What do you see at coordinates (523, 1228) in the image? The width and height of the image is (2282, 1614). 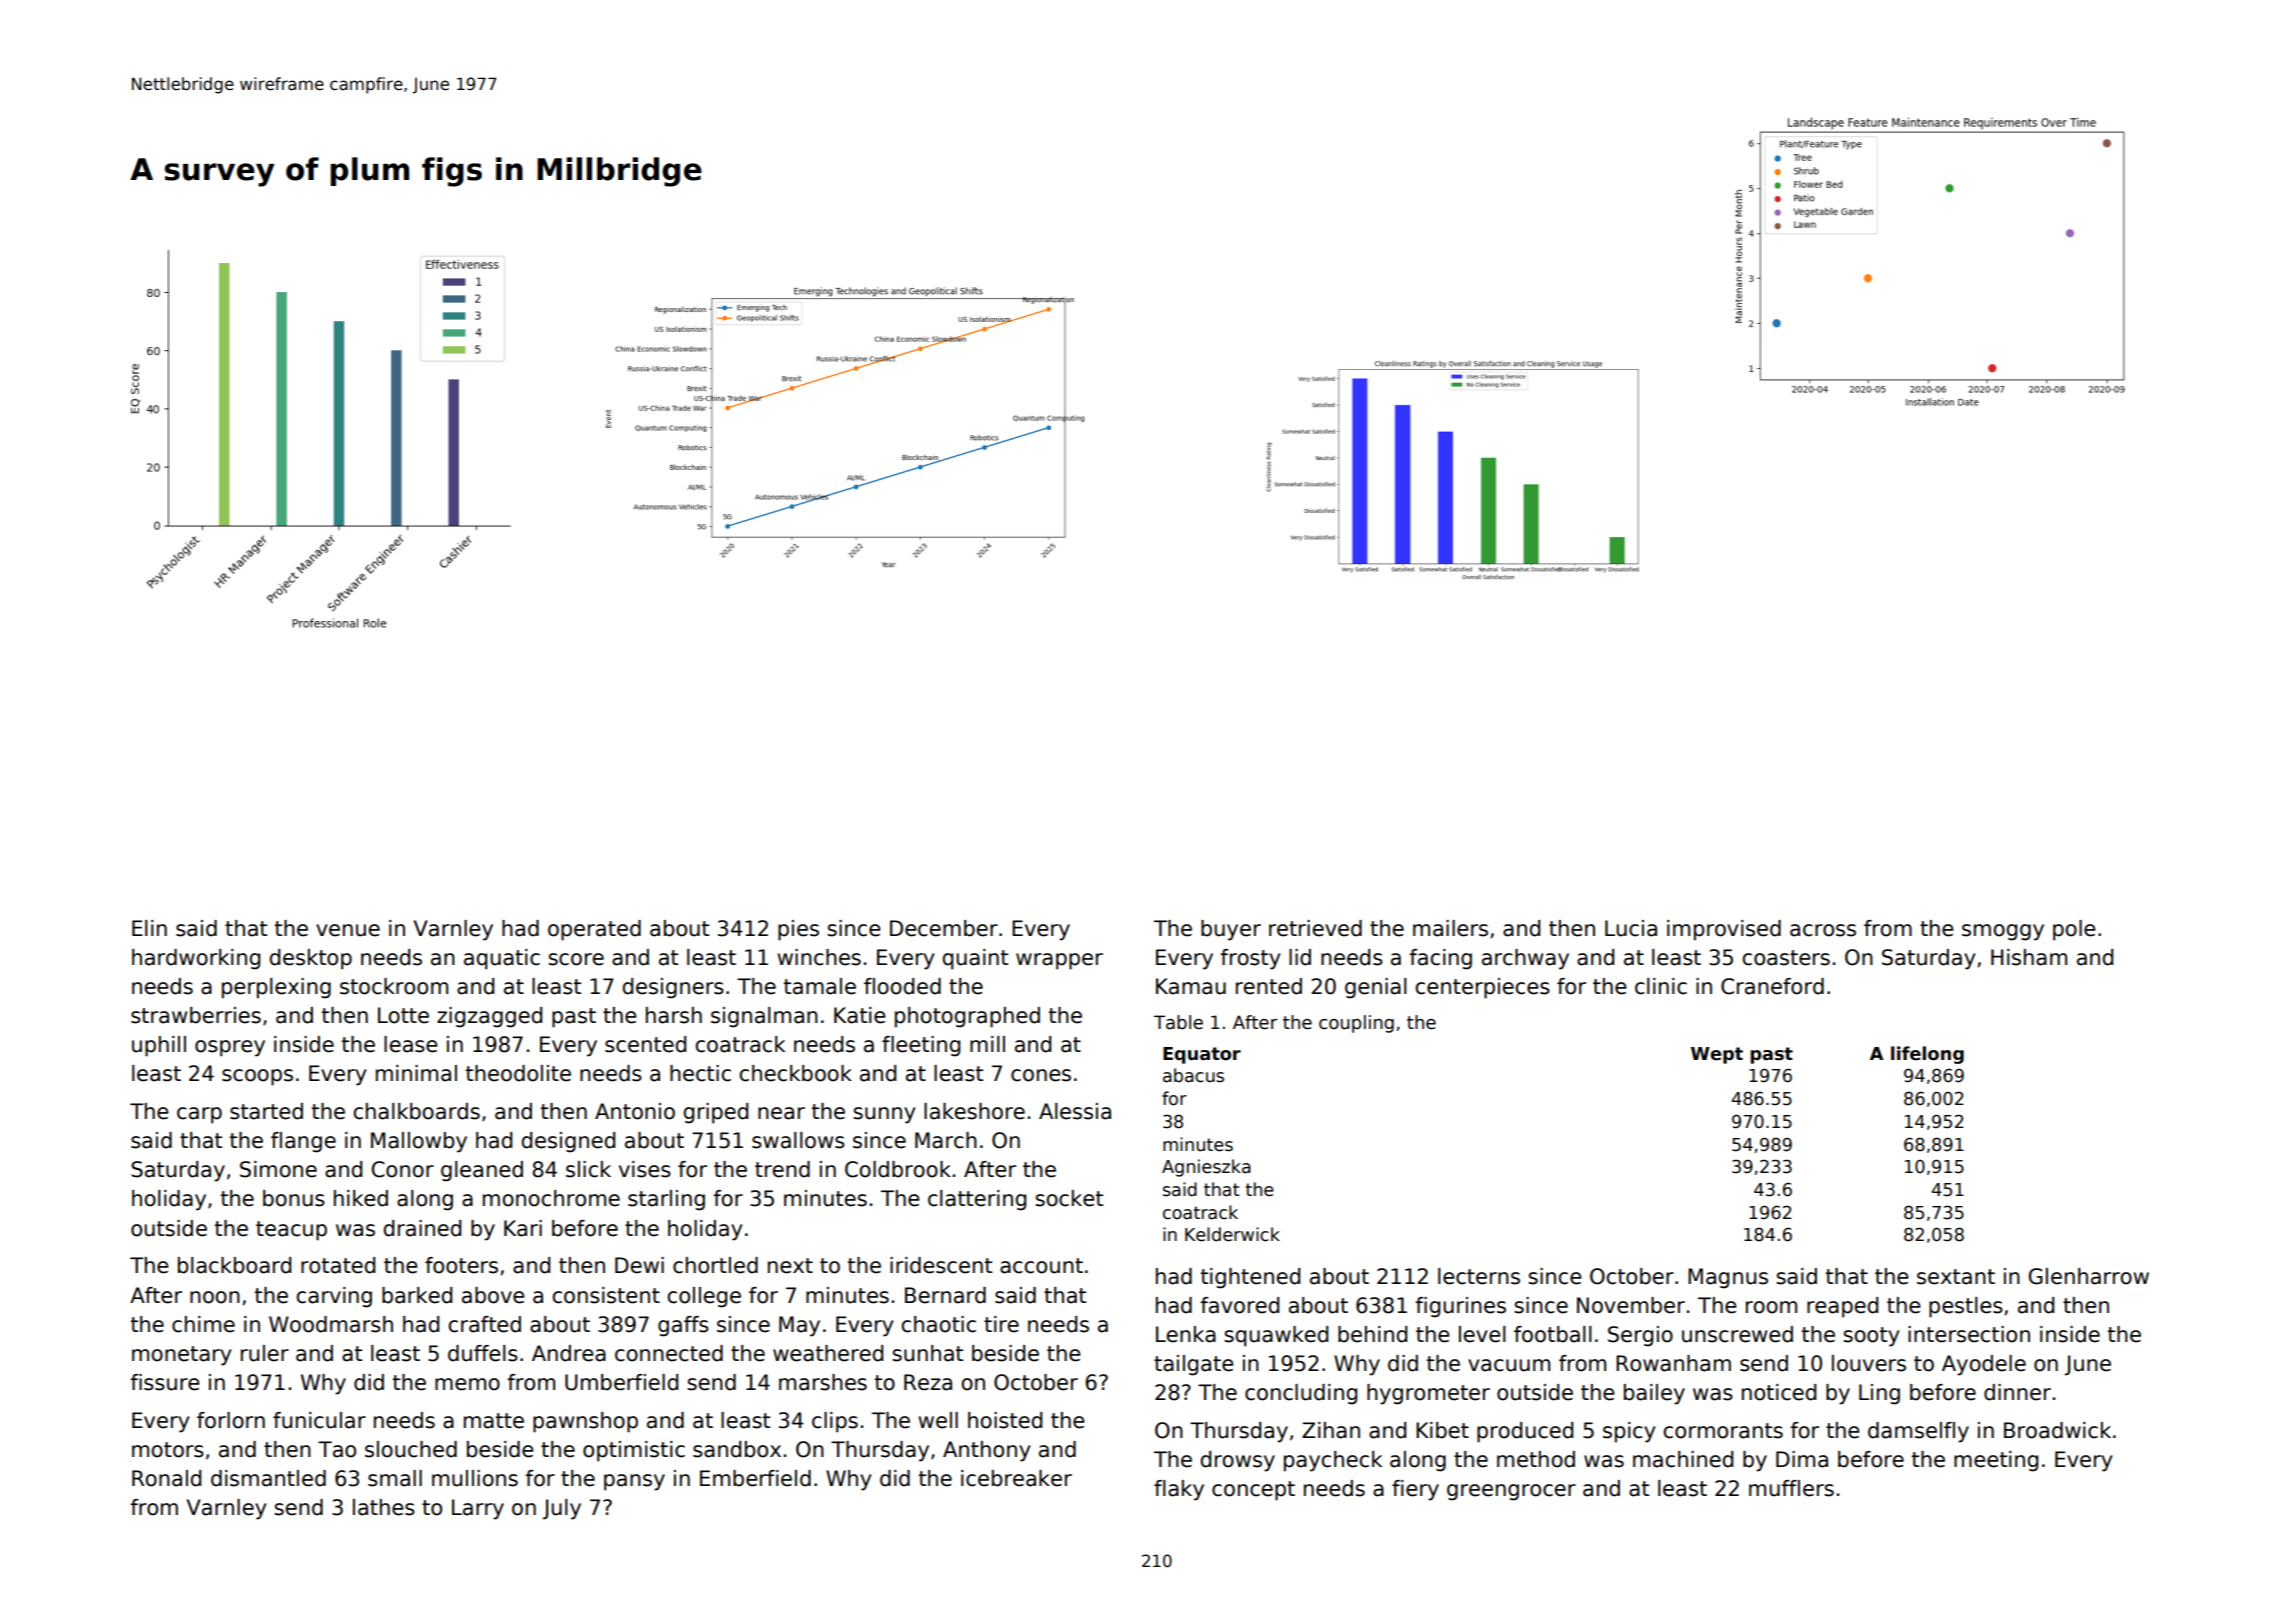 I see `Kari` at bounding box center [523, 1228].
